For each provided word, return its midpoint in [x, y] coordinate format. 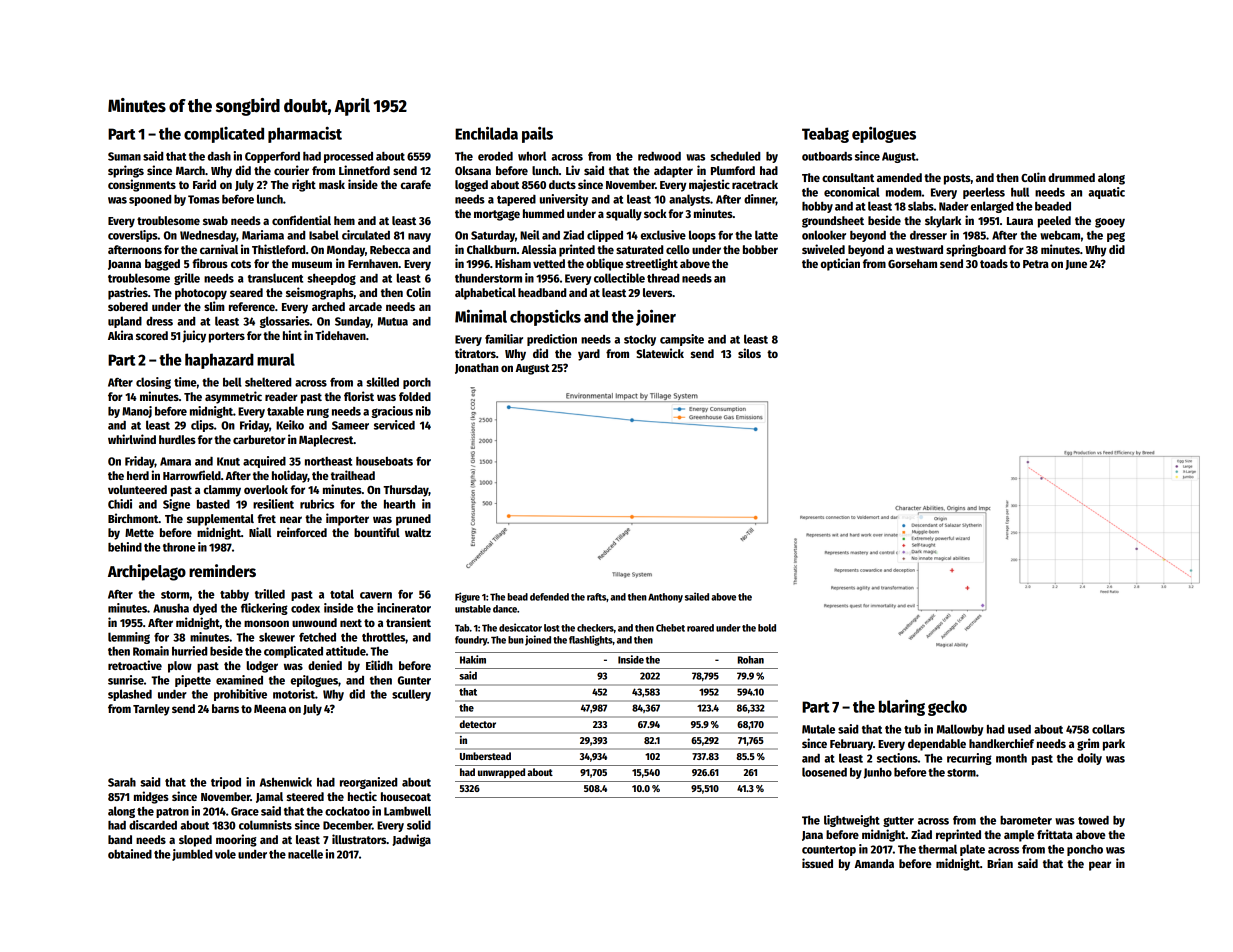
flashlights [591, 640]
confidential [301, 220]
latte [766, 235]
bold [767, 628]
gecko [947, 708]
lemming [129, 638]
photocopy [201, 294]
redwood [659, 156]
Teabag [825, 135]
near [291, 519]
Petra [1036, 264]
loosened [824, 772]
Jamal [269, 797]
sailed [697, 596]
